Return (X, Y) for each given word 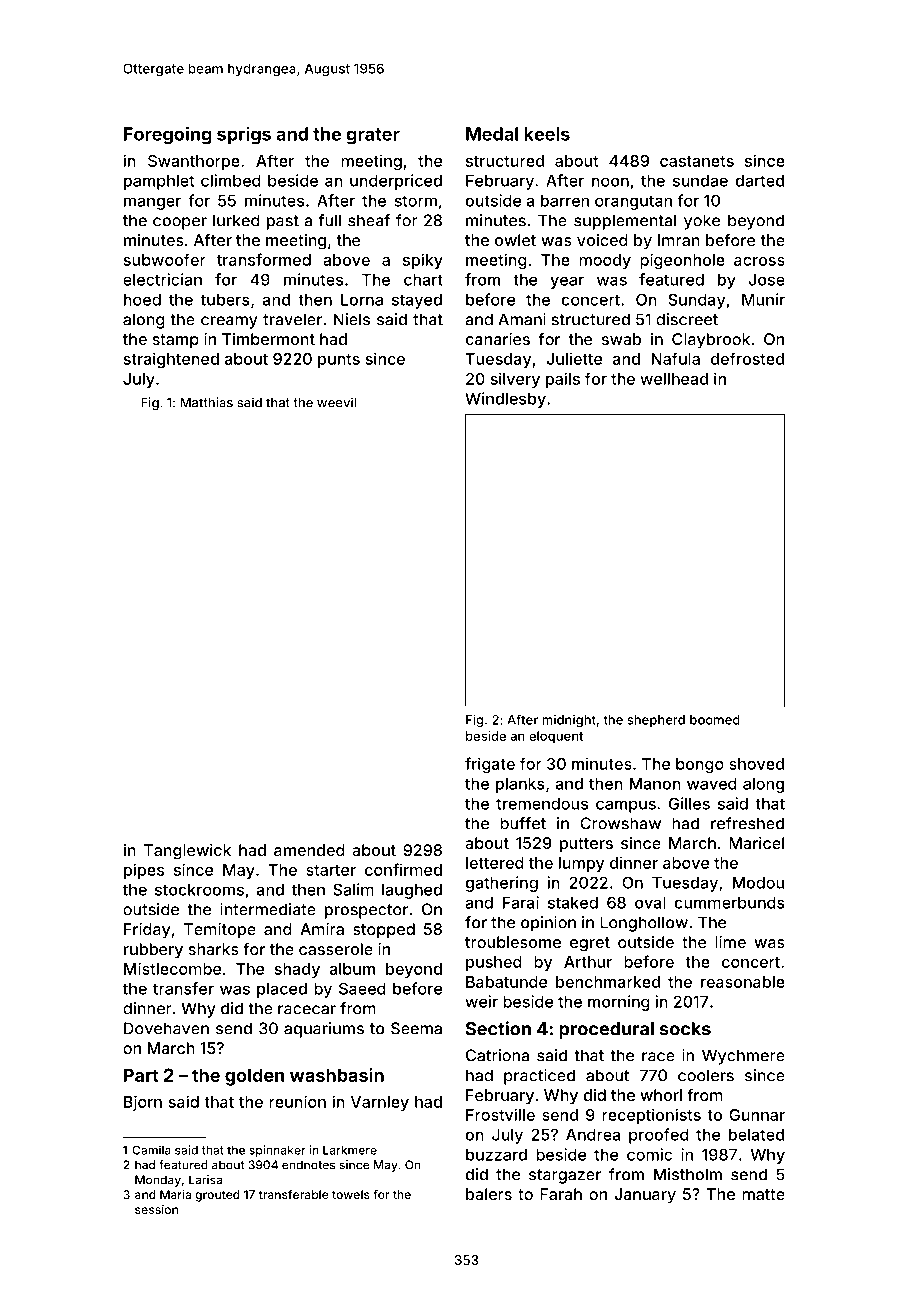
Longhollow (644, 924)
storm (415, 201)
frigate (490, 765)
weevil (336, 402)
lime (730, 942)
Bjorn (143, 1103)
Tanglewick (187, 852)
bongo (700, 765)
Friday (147, 931)
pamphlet (159, 182)
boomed (715, 720)
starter (331, 870)
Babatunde (506, 982)
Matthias (207, 402)
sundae (700, 181)
